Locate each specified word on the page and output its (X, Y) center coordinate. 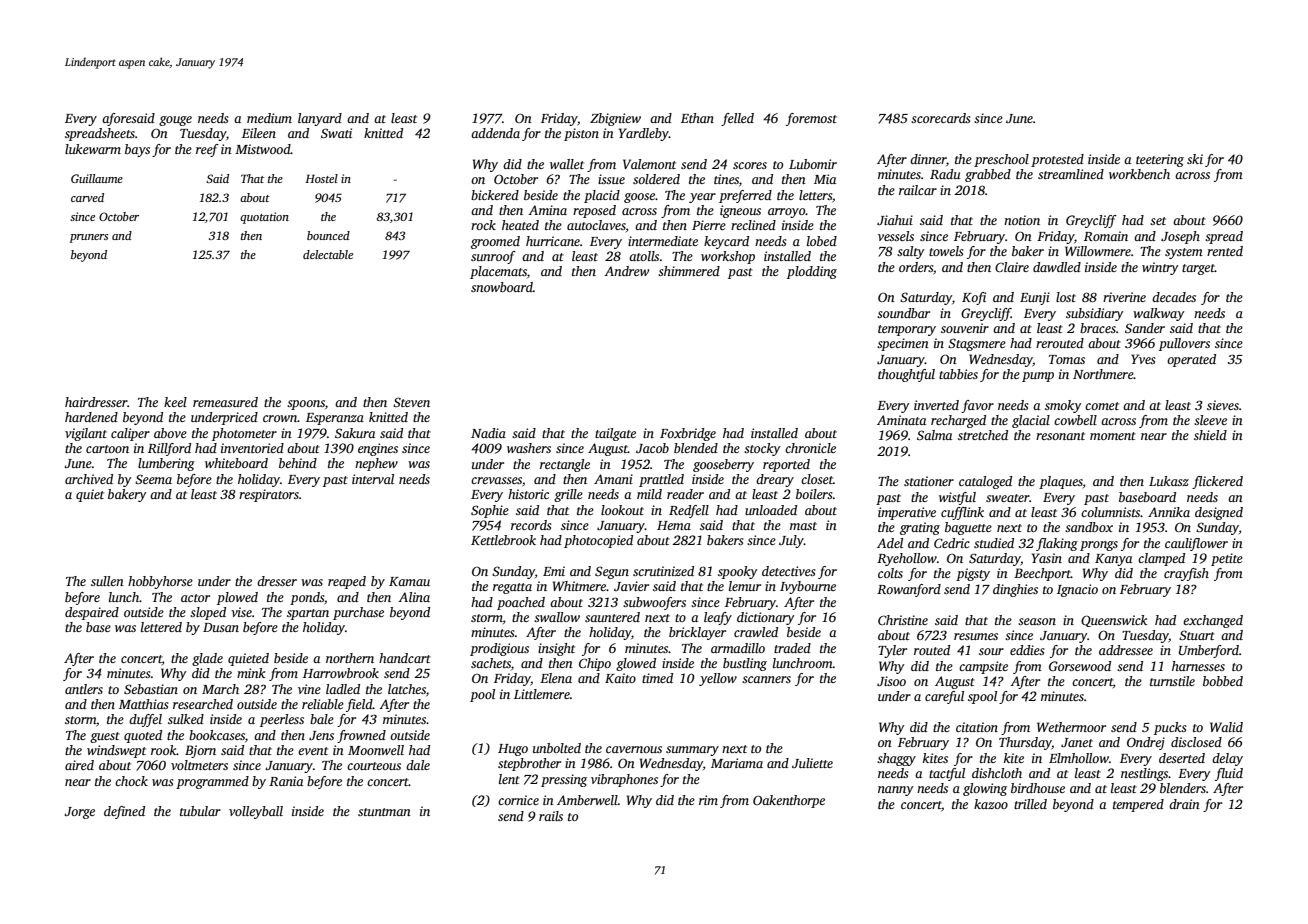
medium (269, 118)
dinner (928, 159)
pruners (89, 238)
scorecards (941, 118)
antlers (84, 689)
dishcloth (997, 773)
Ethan (697, 118)
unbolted (557, 748)
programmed (212, 782)
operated (1191, 360)
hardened (91, 417)
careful (944, 697)
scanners (766, 679)
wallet (567, 164)
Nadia (488, 433)
